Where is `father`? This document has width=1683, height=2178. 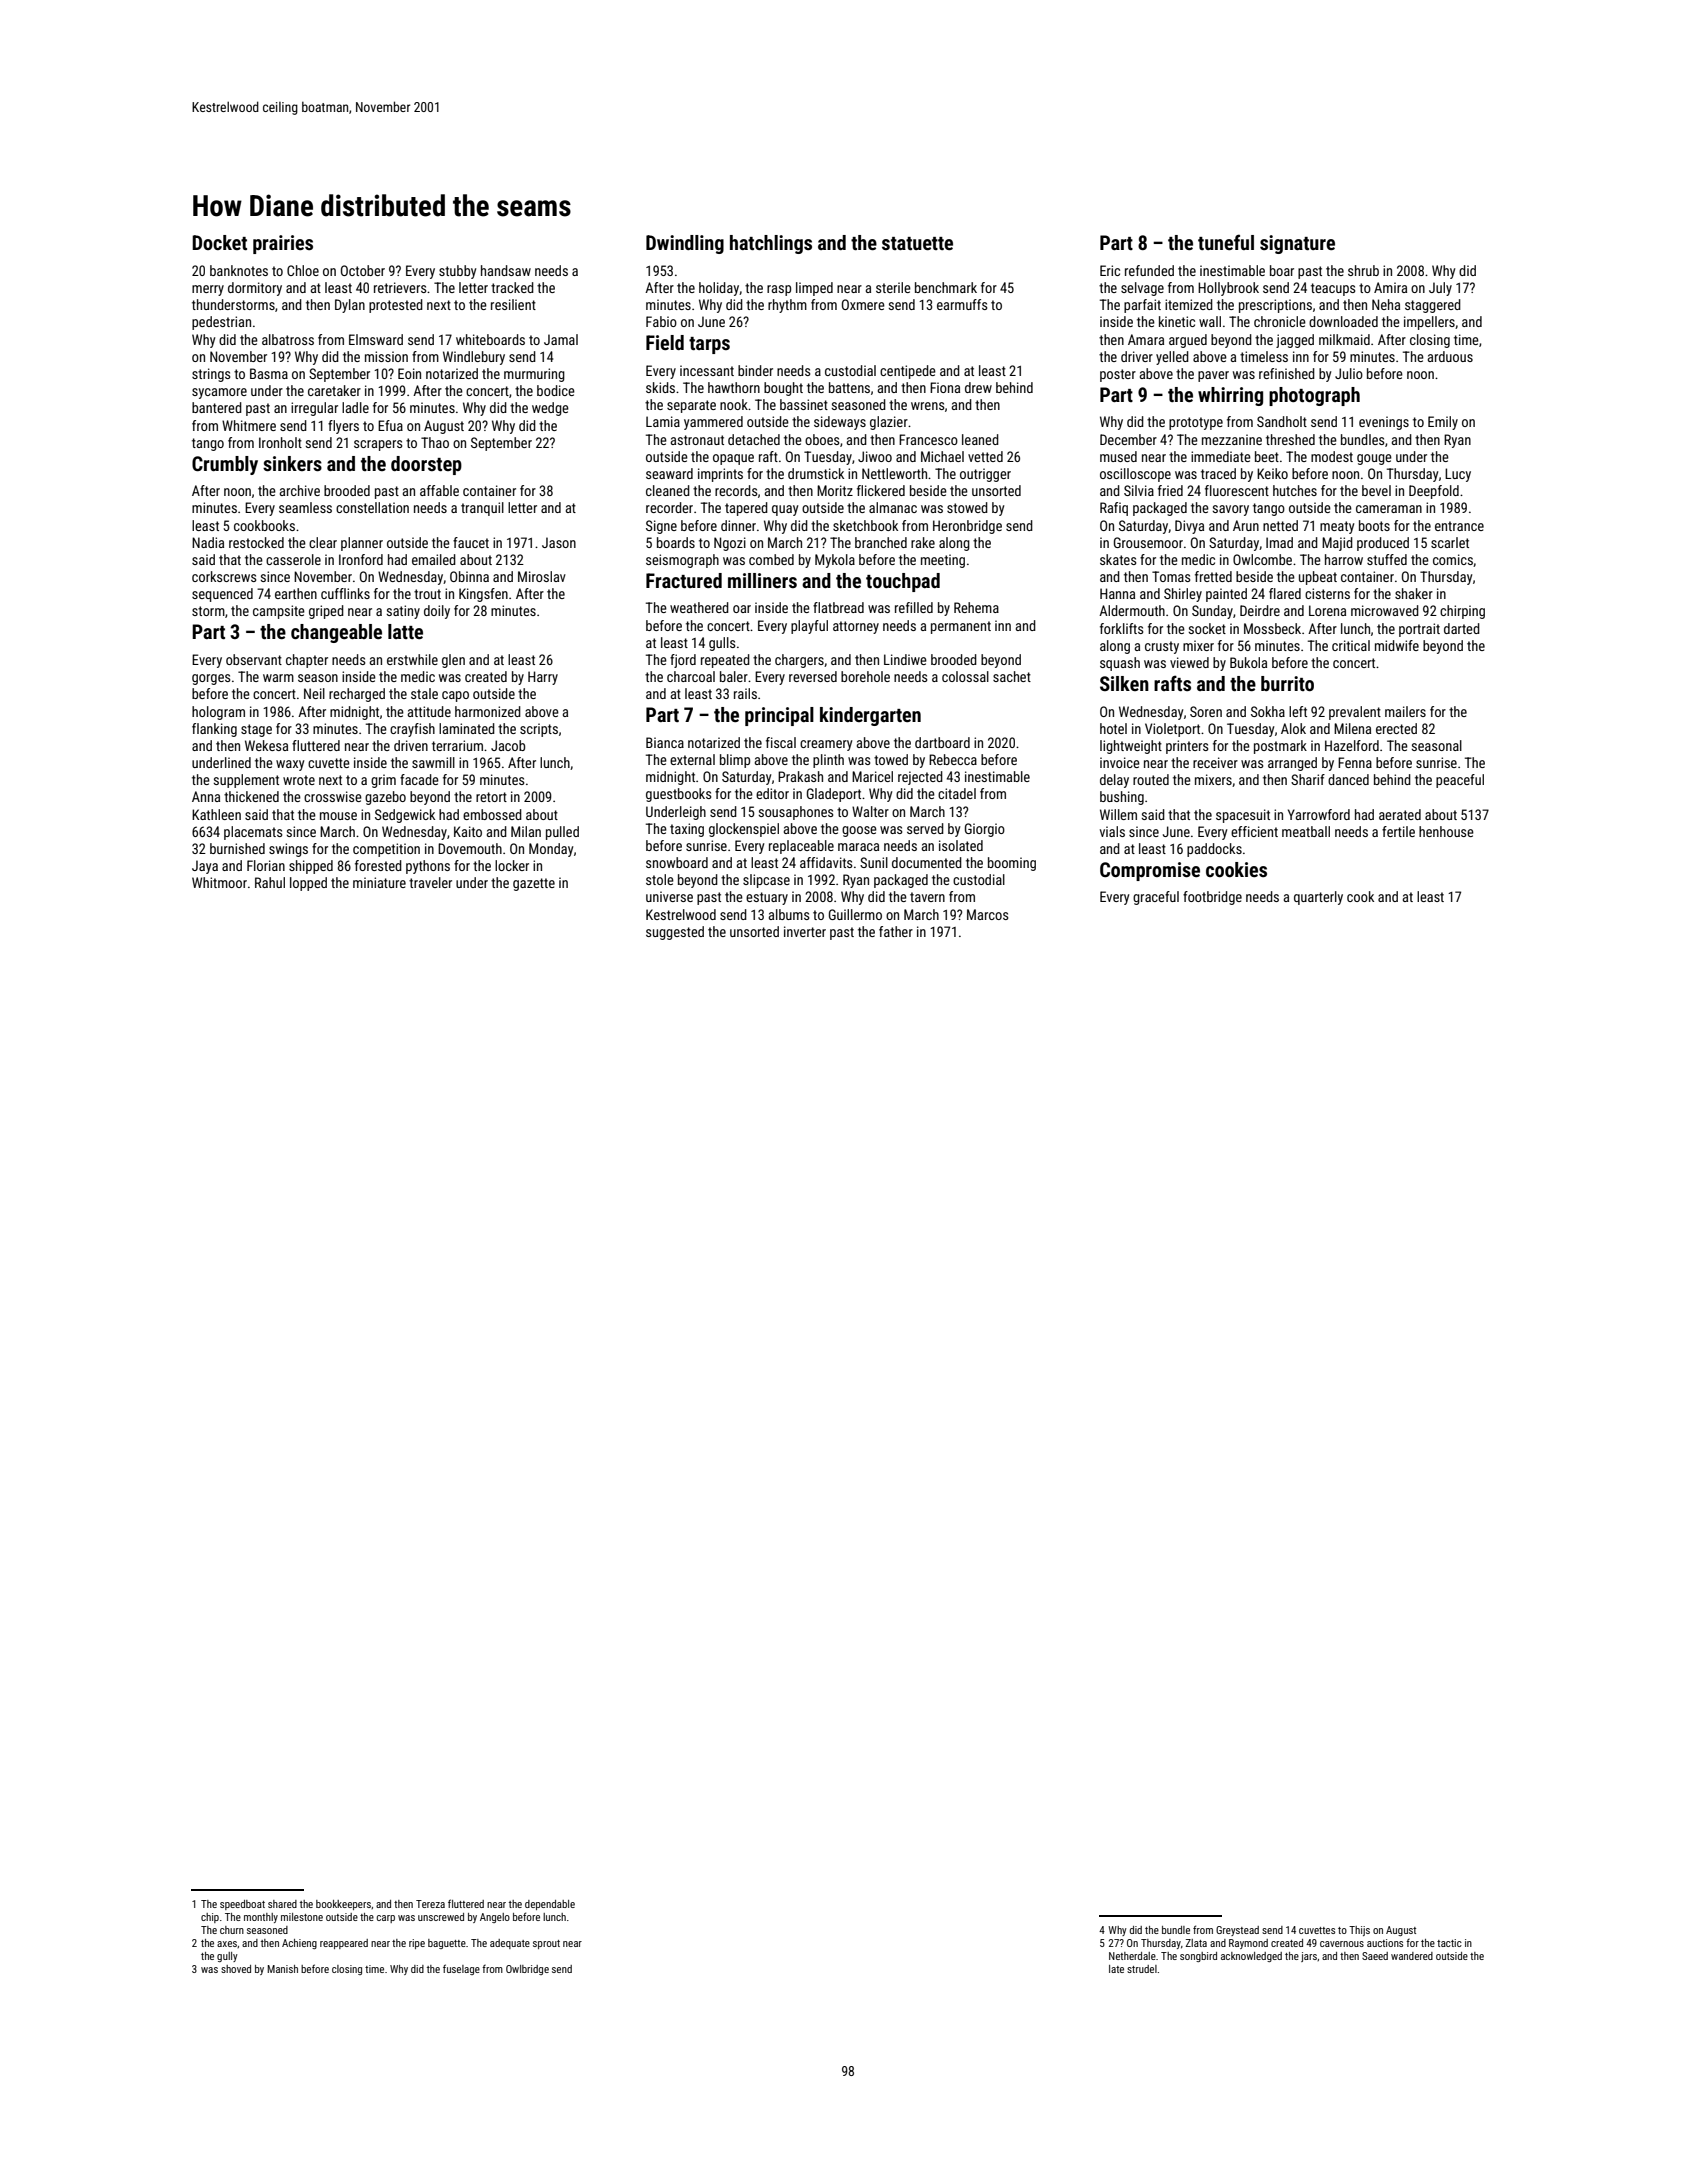 father is located at coordinates (896, 931).
